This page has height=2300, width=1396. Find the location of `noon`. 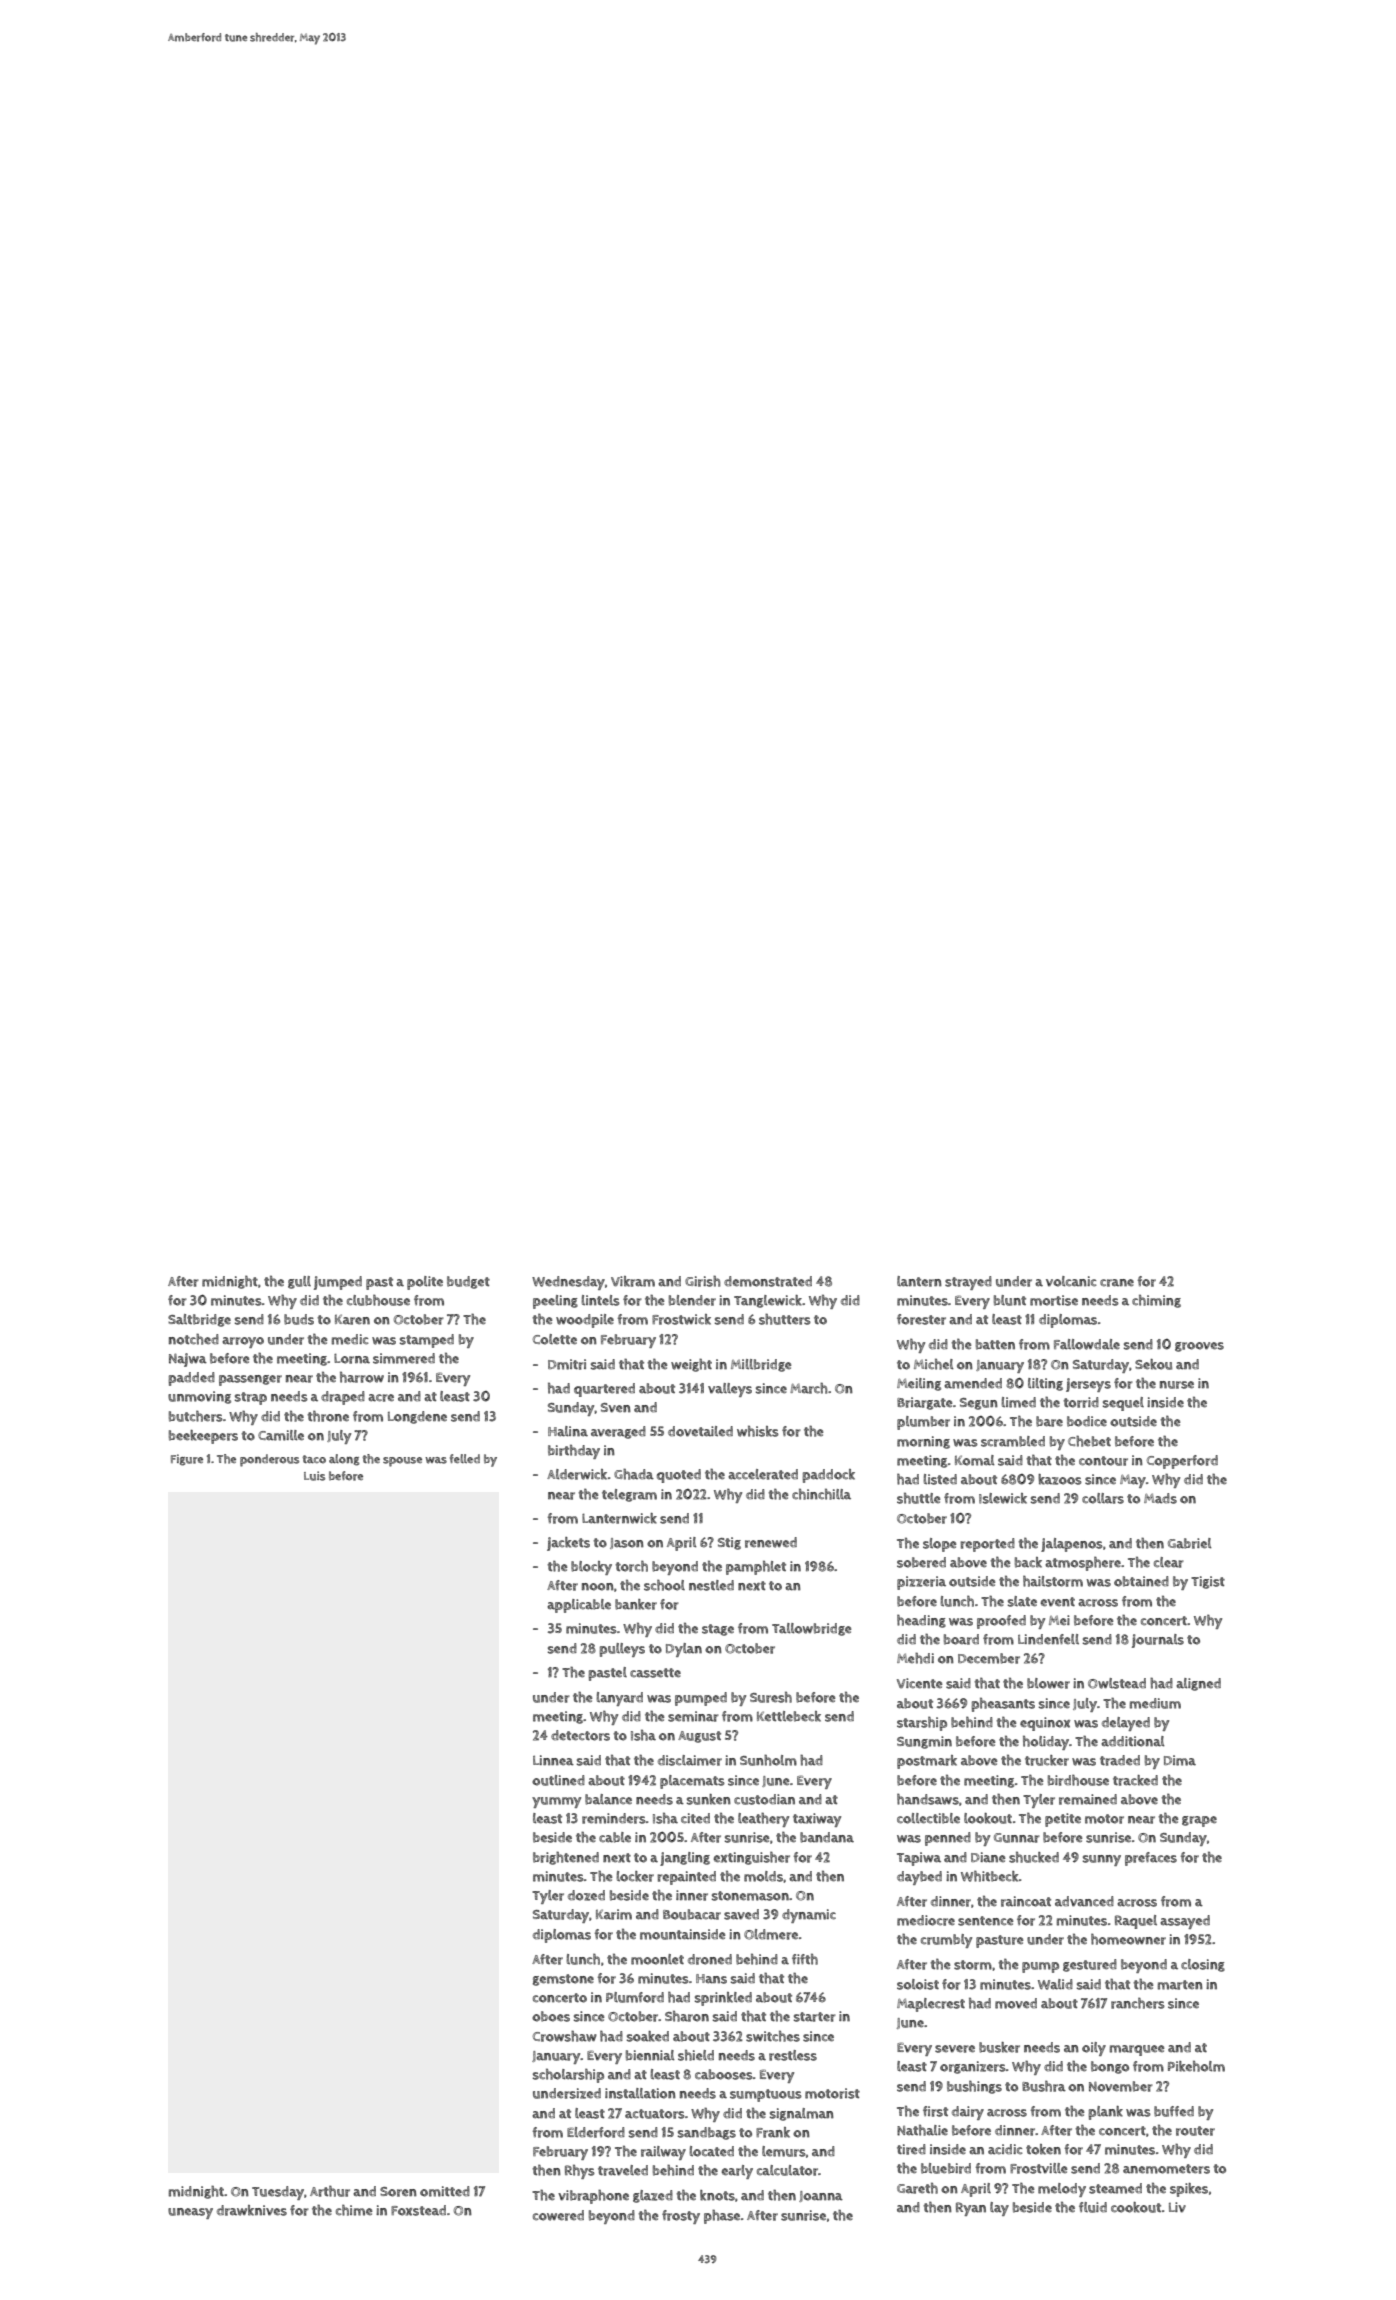

noon is located at coordinates (598, 1587).
